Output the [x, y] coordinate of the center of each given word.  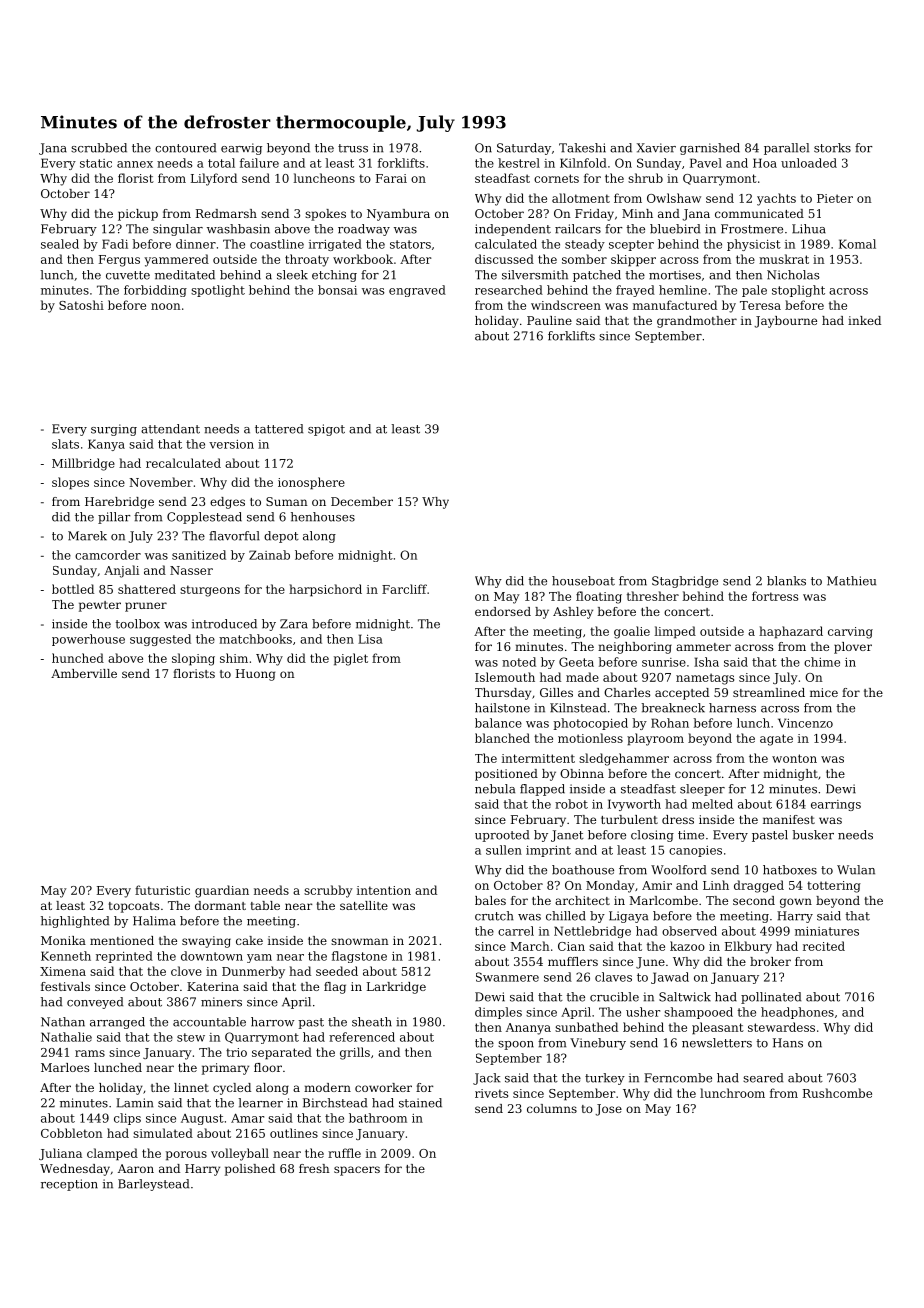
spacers [357, 1171]
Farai [391, 178]
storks [832, 148]
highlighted [75, 922]
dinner [196, 244]
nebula [495, 789]
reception [69, 1185]
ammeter [703, 647]
